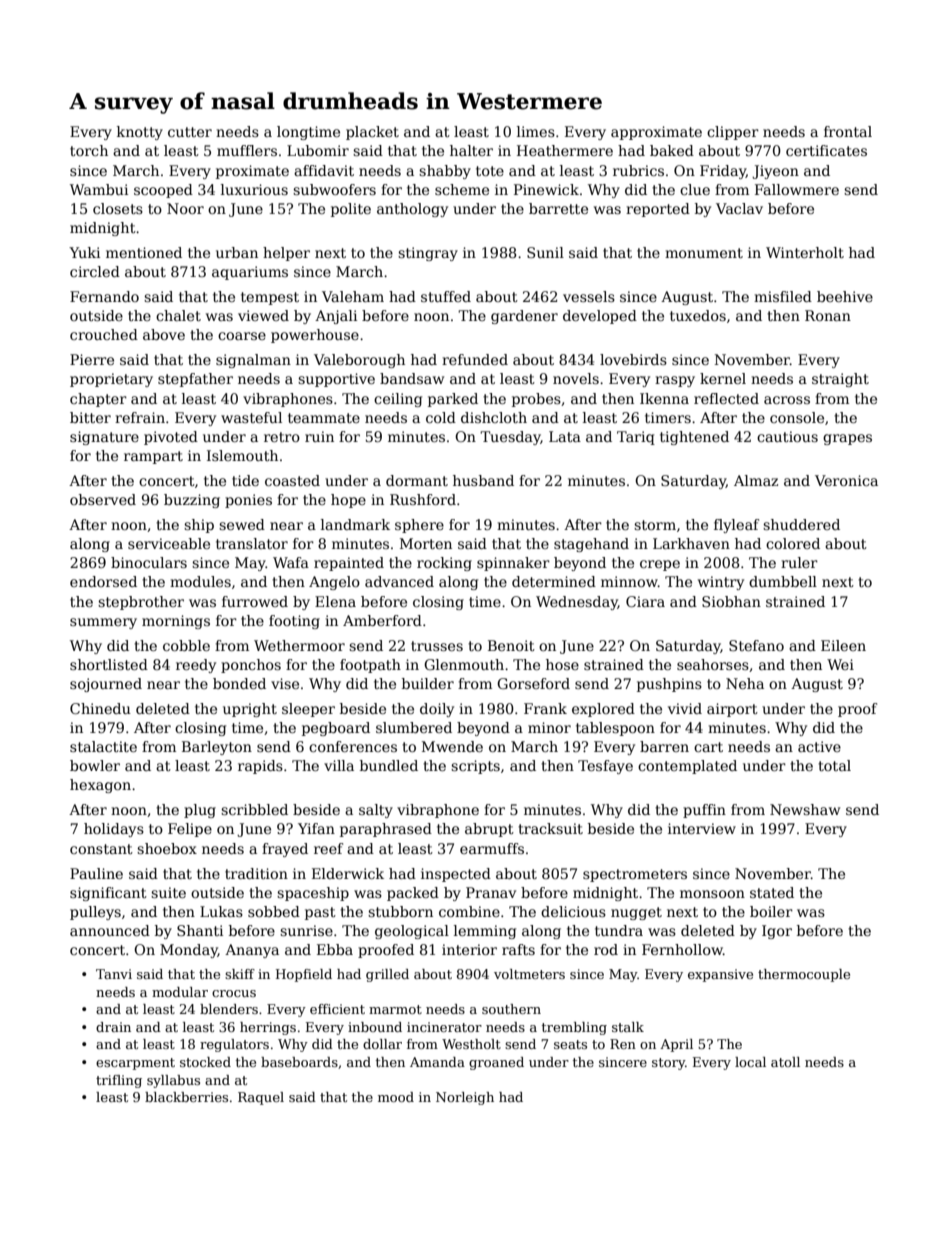  Describe the element at coordinates (704, 253) in the screenshot. I see `monument` at that location.
